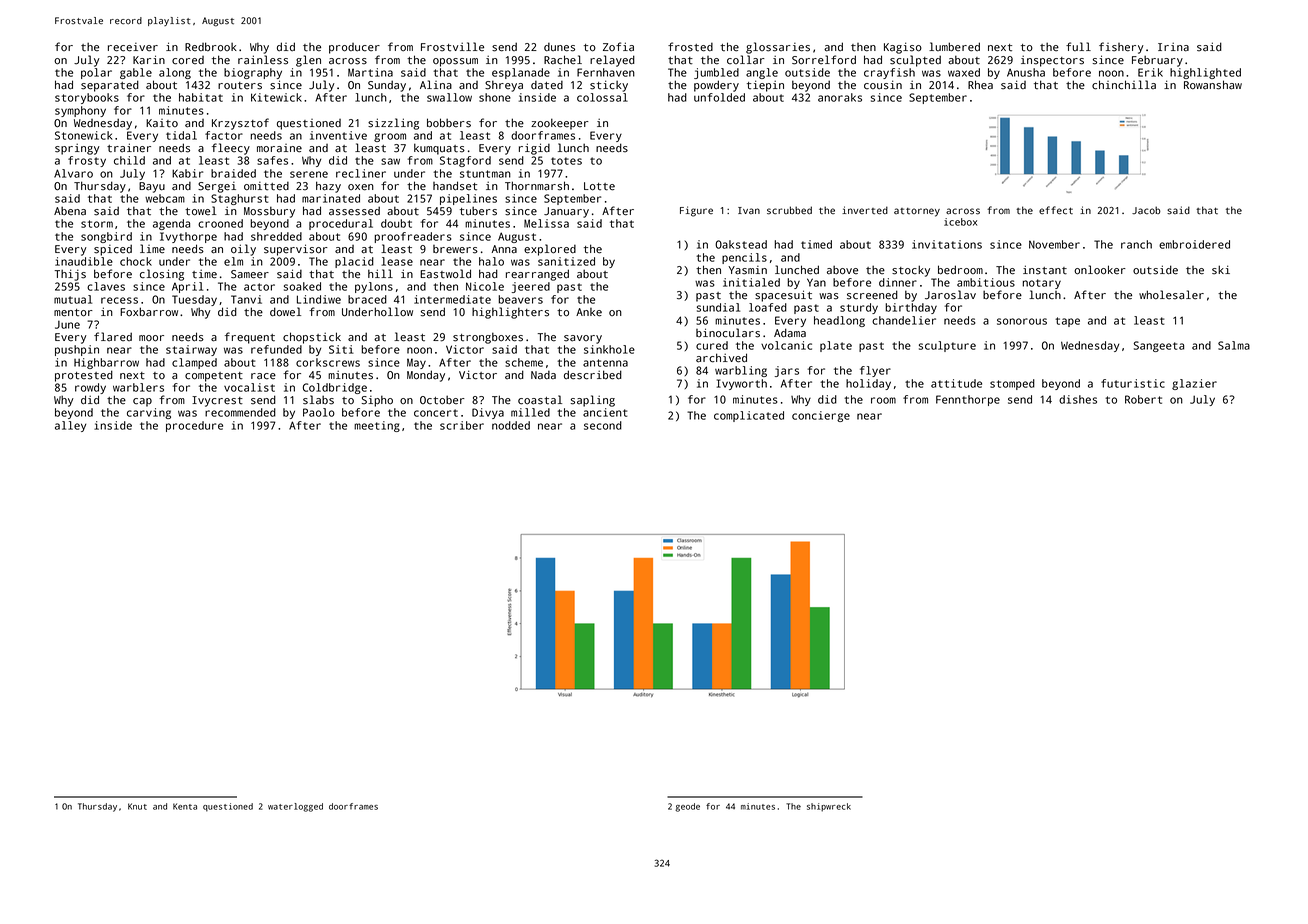  I want to click on pipelines, so click(468, 199).
